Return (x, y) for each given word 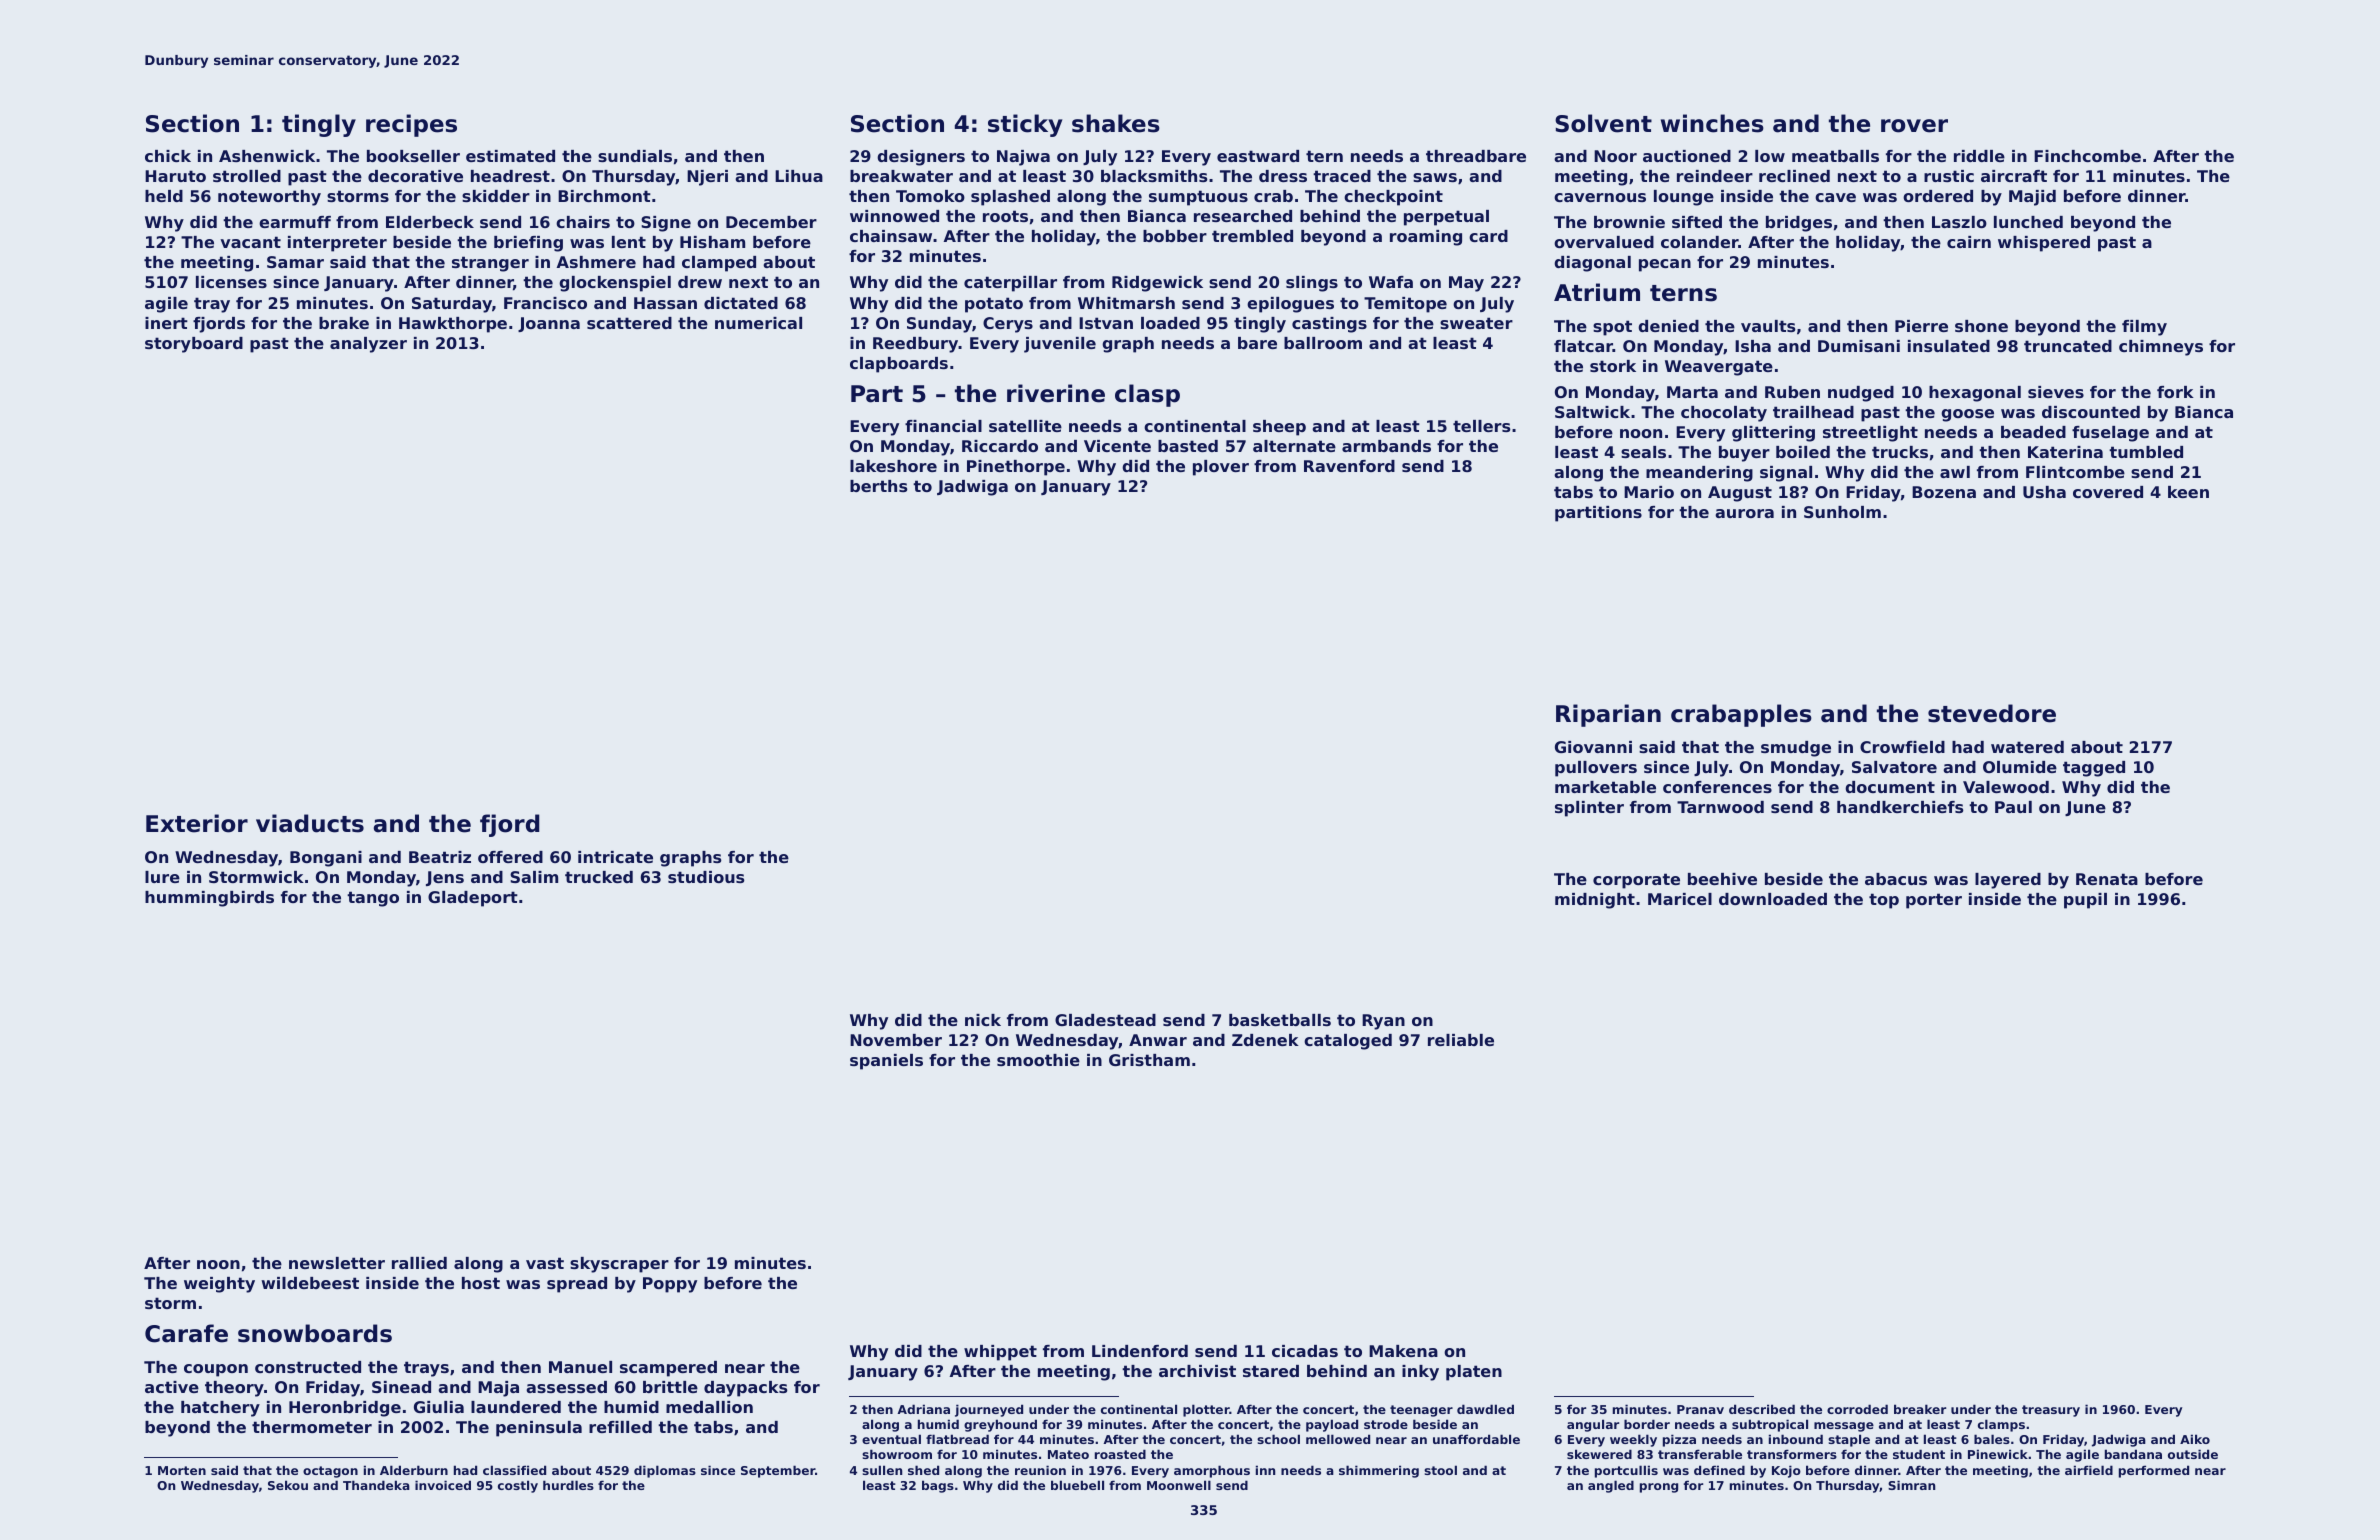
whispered (2044, 244)
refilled (620, 1427)
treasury (2051, 1411)
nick (983, 1020)
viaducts (310, 823)
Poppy (670, 1285)
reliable (1461, 1040)
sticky (1025, 125)
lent (629, 242)
